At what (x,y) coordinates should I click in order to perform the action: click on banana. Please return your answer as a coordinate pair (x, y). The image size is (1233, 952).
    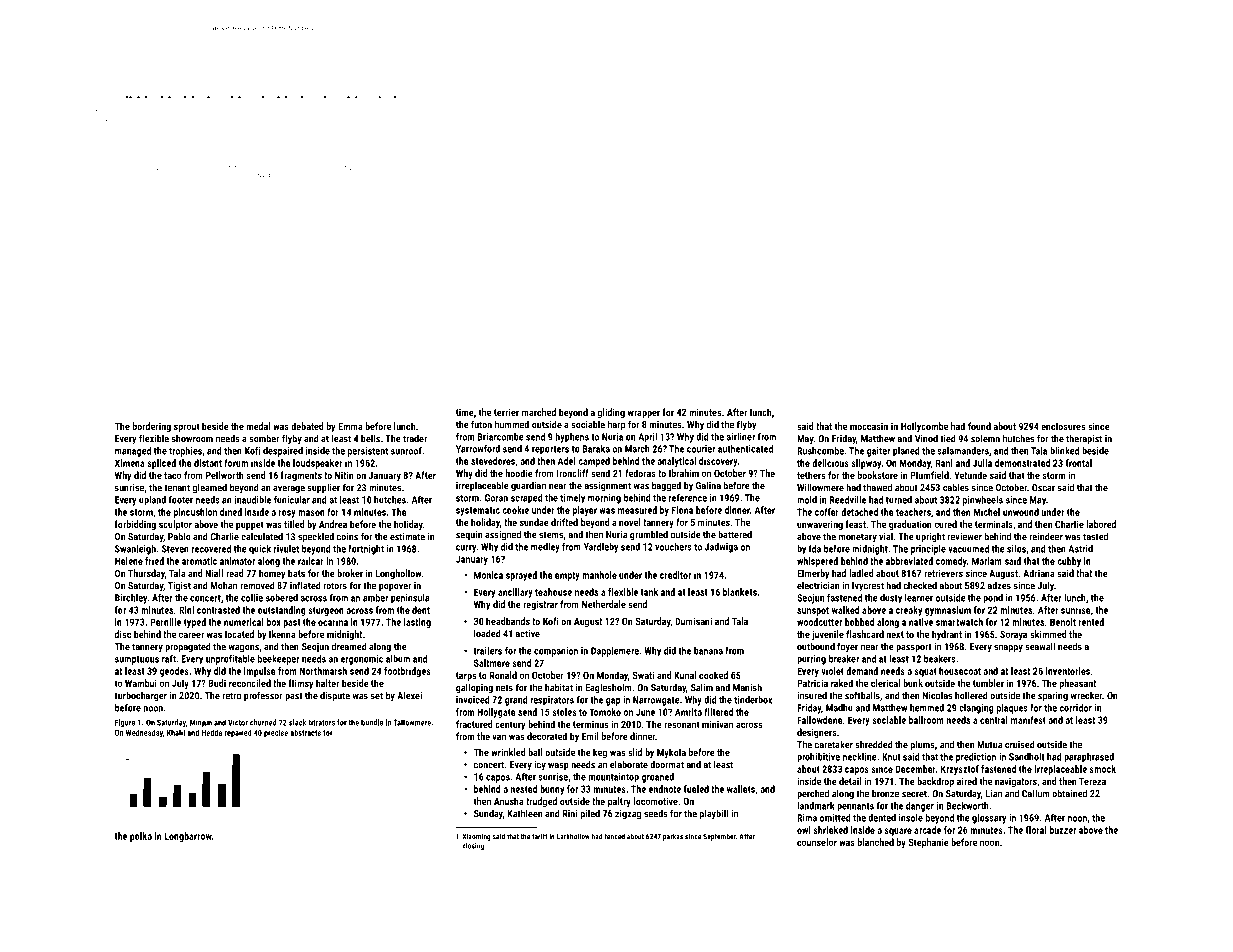
    Looking at the image, I should click on (708, 651).
